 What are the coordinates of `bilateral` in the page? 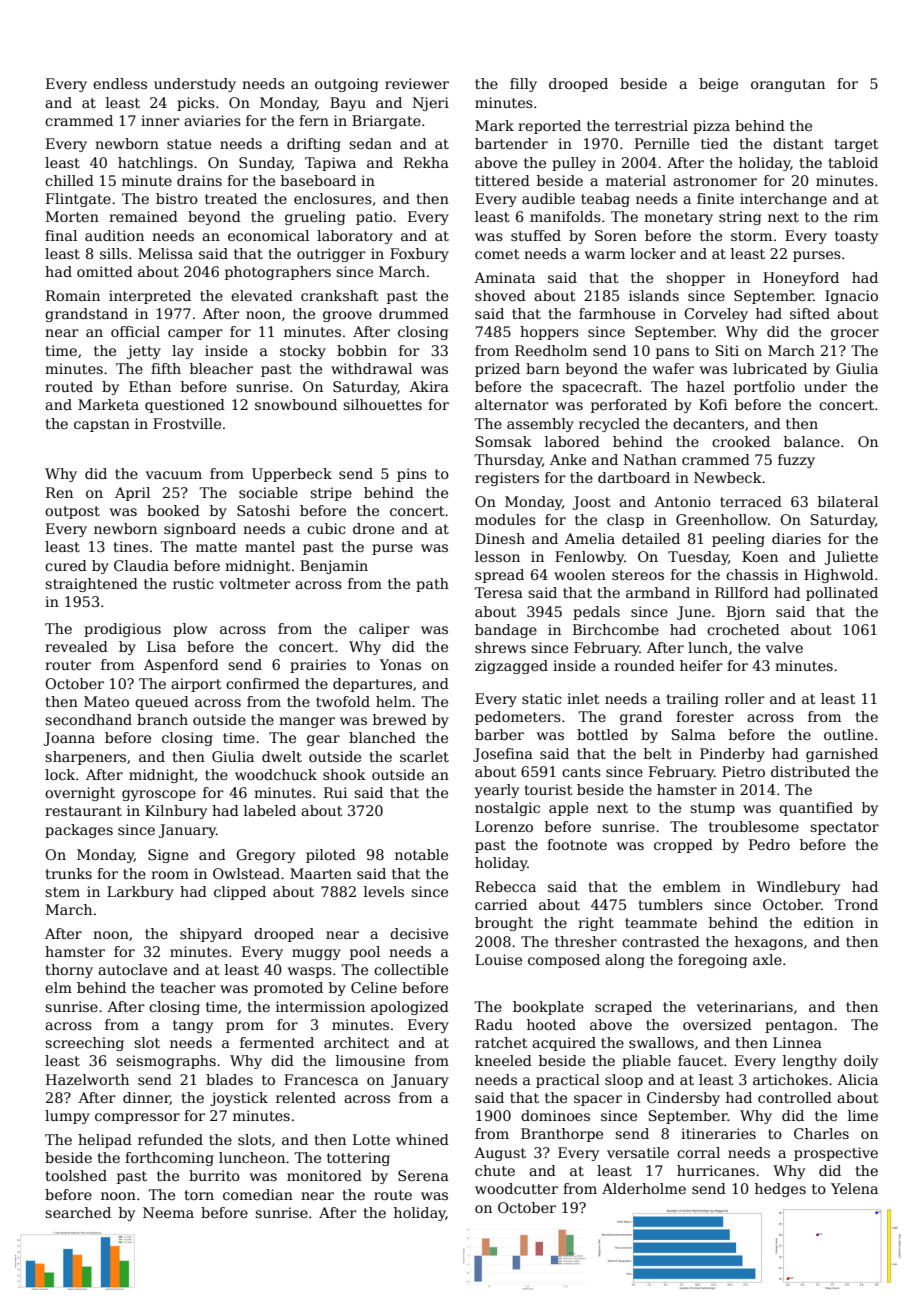 It's located at (848, 501).
